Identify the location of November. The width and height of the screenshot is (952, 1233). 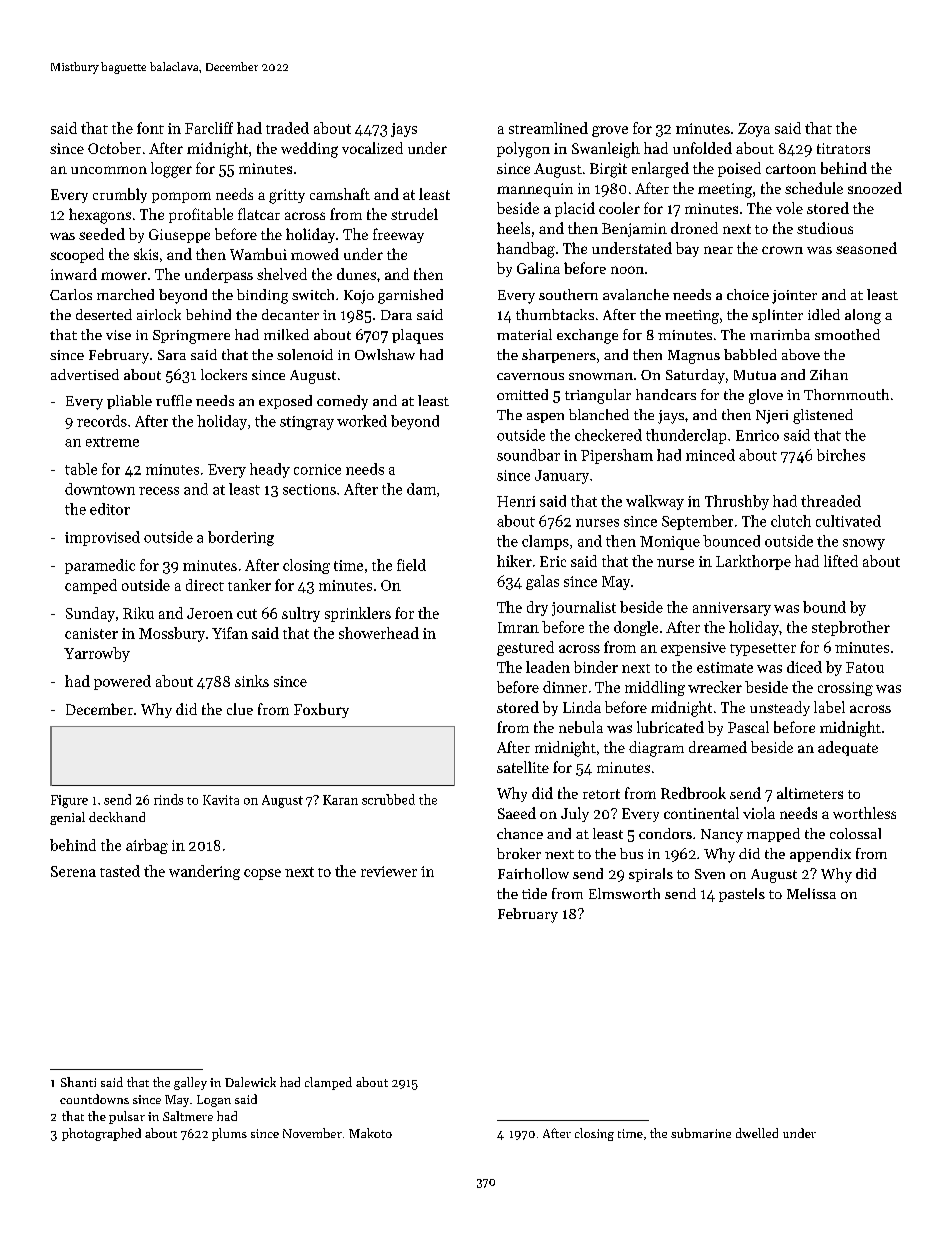
(312, 1133).
